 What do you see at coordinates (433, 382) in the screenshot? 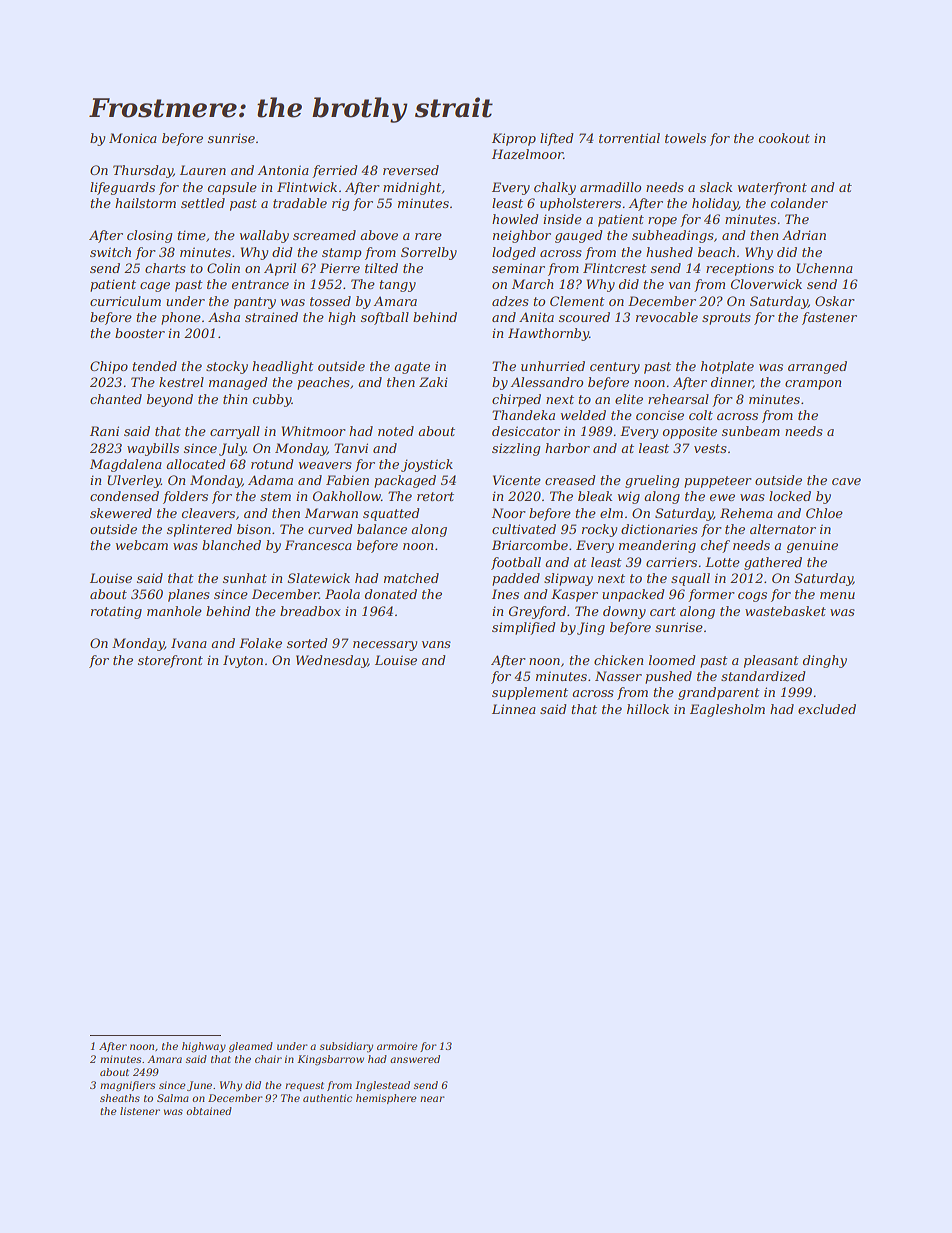
I see `Zaki` at bounding box center [433, 382].
